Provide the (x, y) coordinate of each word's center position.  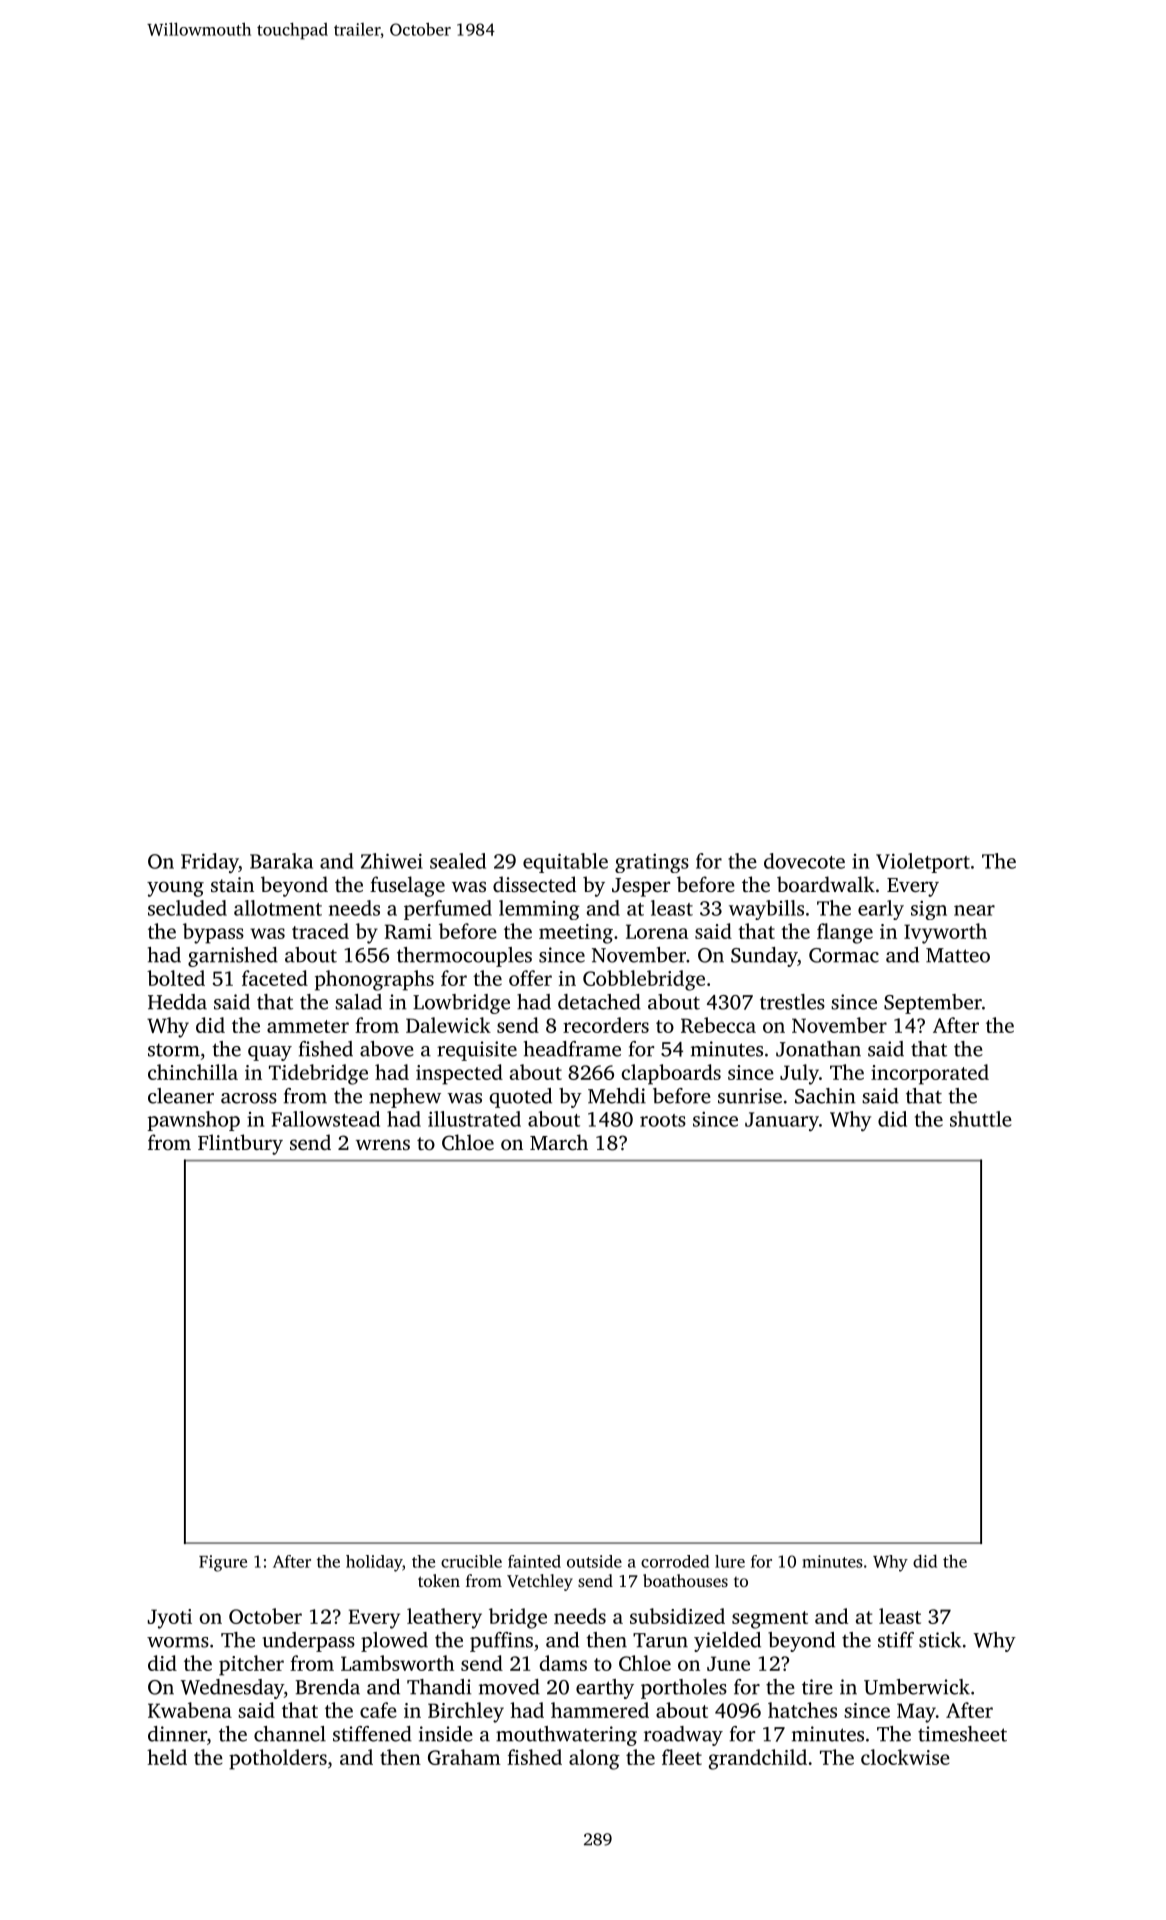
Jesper (641, 887)
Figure (223, 1563)
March (559, 1142)
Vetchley (540, 1582)
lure (730, 1561)
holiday (374, 1563)
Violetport (923, 863)
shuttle (981, 1119)
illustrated (474, 1119)
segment (770, 1620)
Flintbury (240, 1144)
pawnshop (194, 1121)
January (782, 1121)
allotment (278, 908)
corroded (675, 1561)
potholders (278, 1759)
